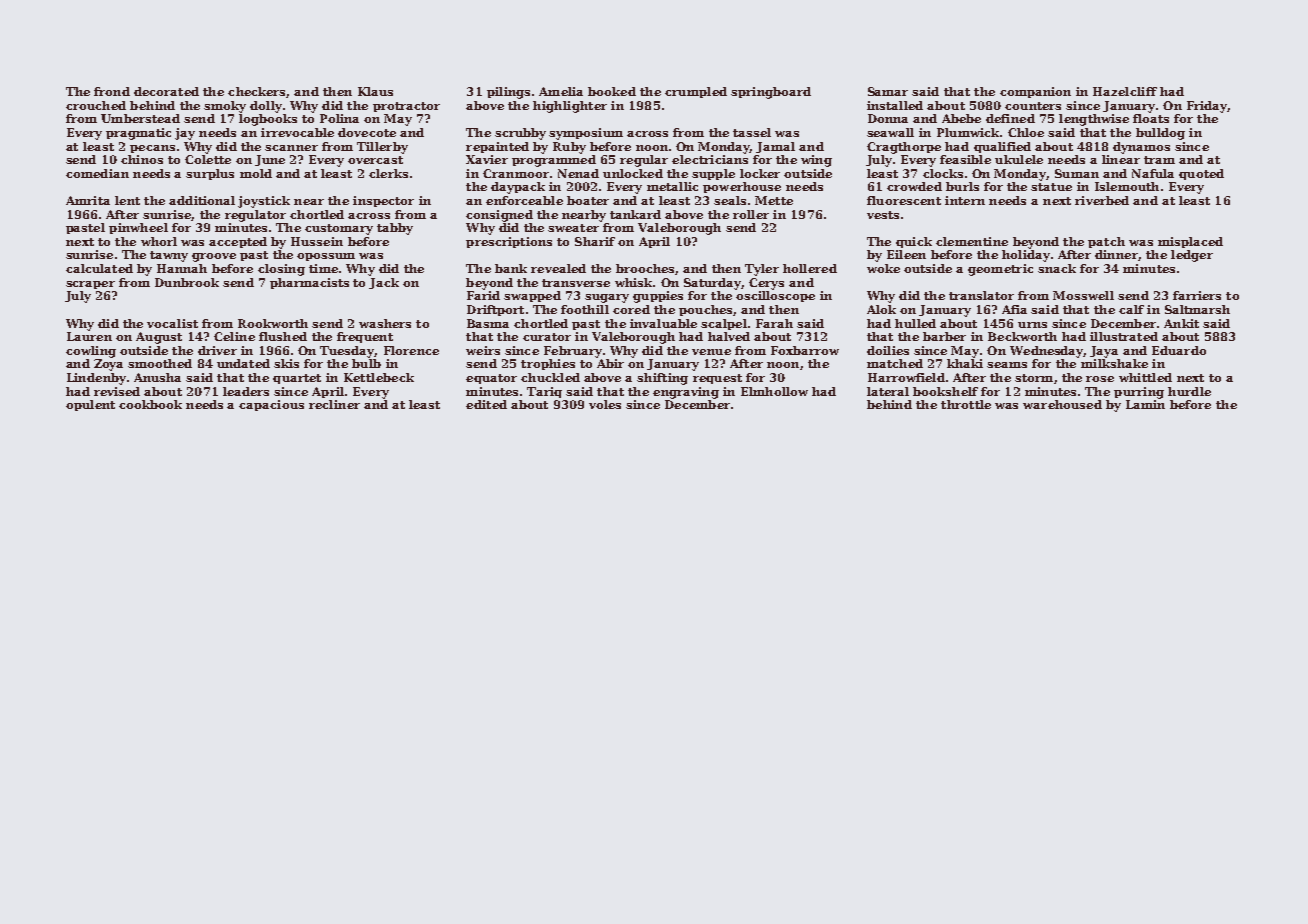 The width and height of the screenshot is (1308, 924). I want to click on barber, so click(944, 336).
